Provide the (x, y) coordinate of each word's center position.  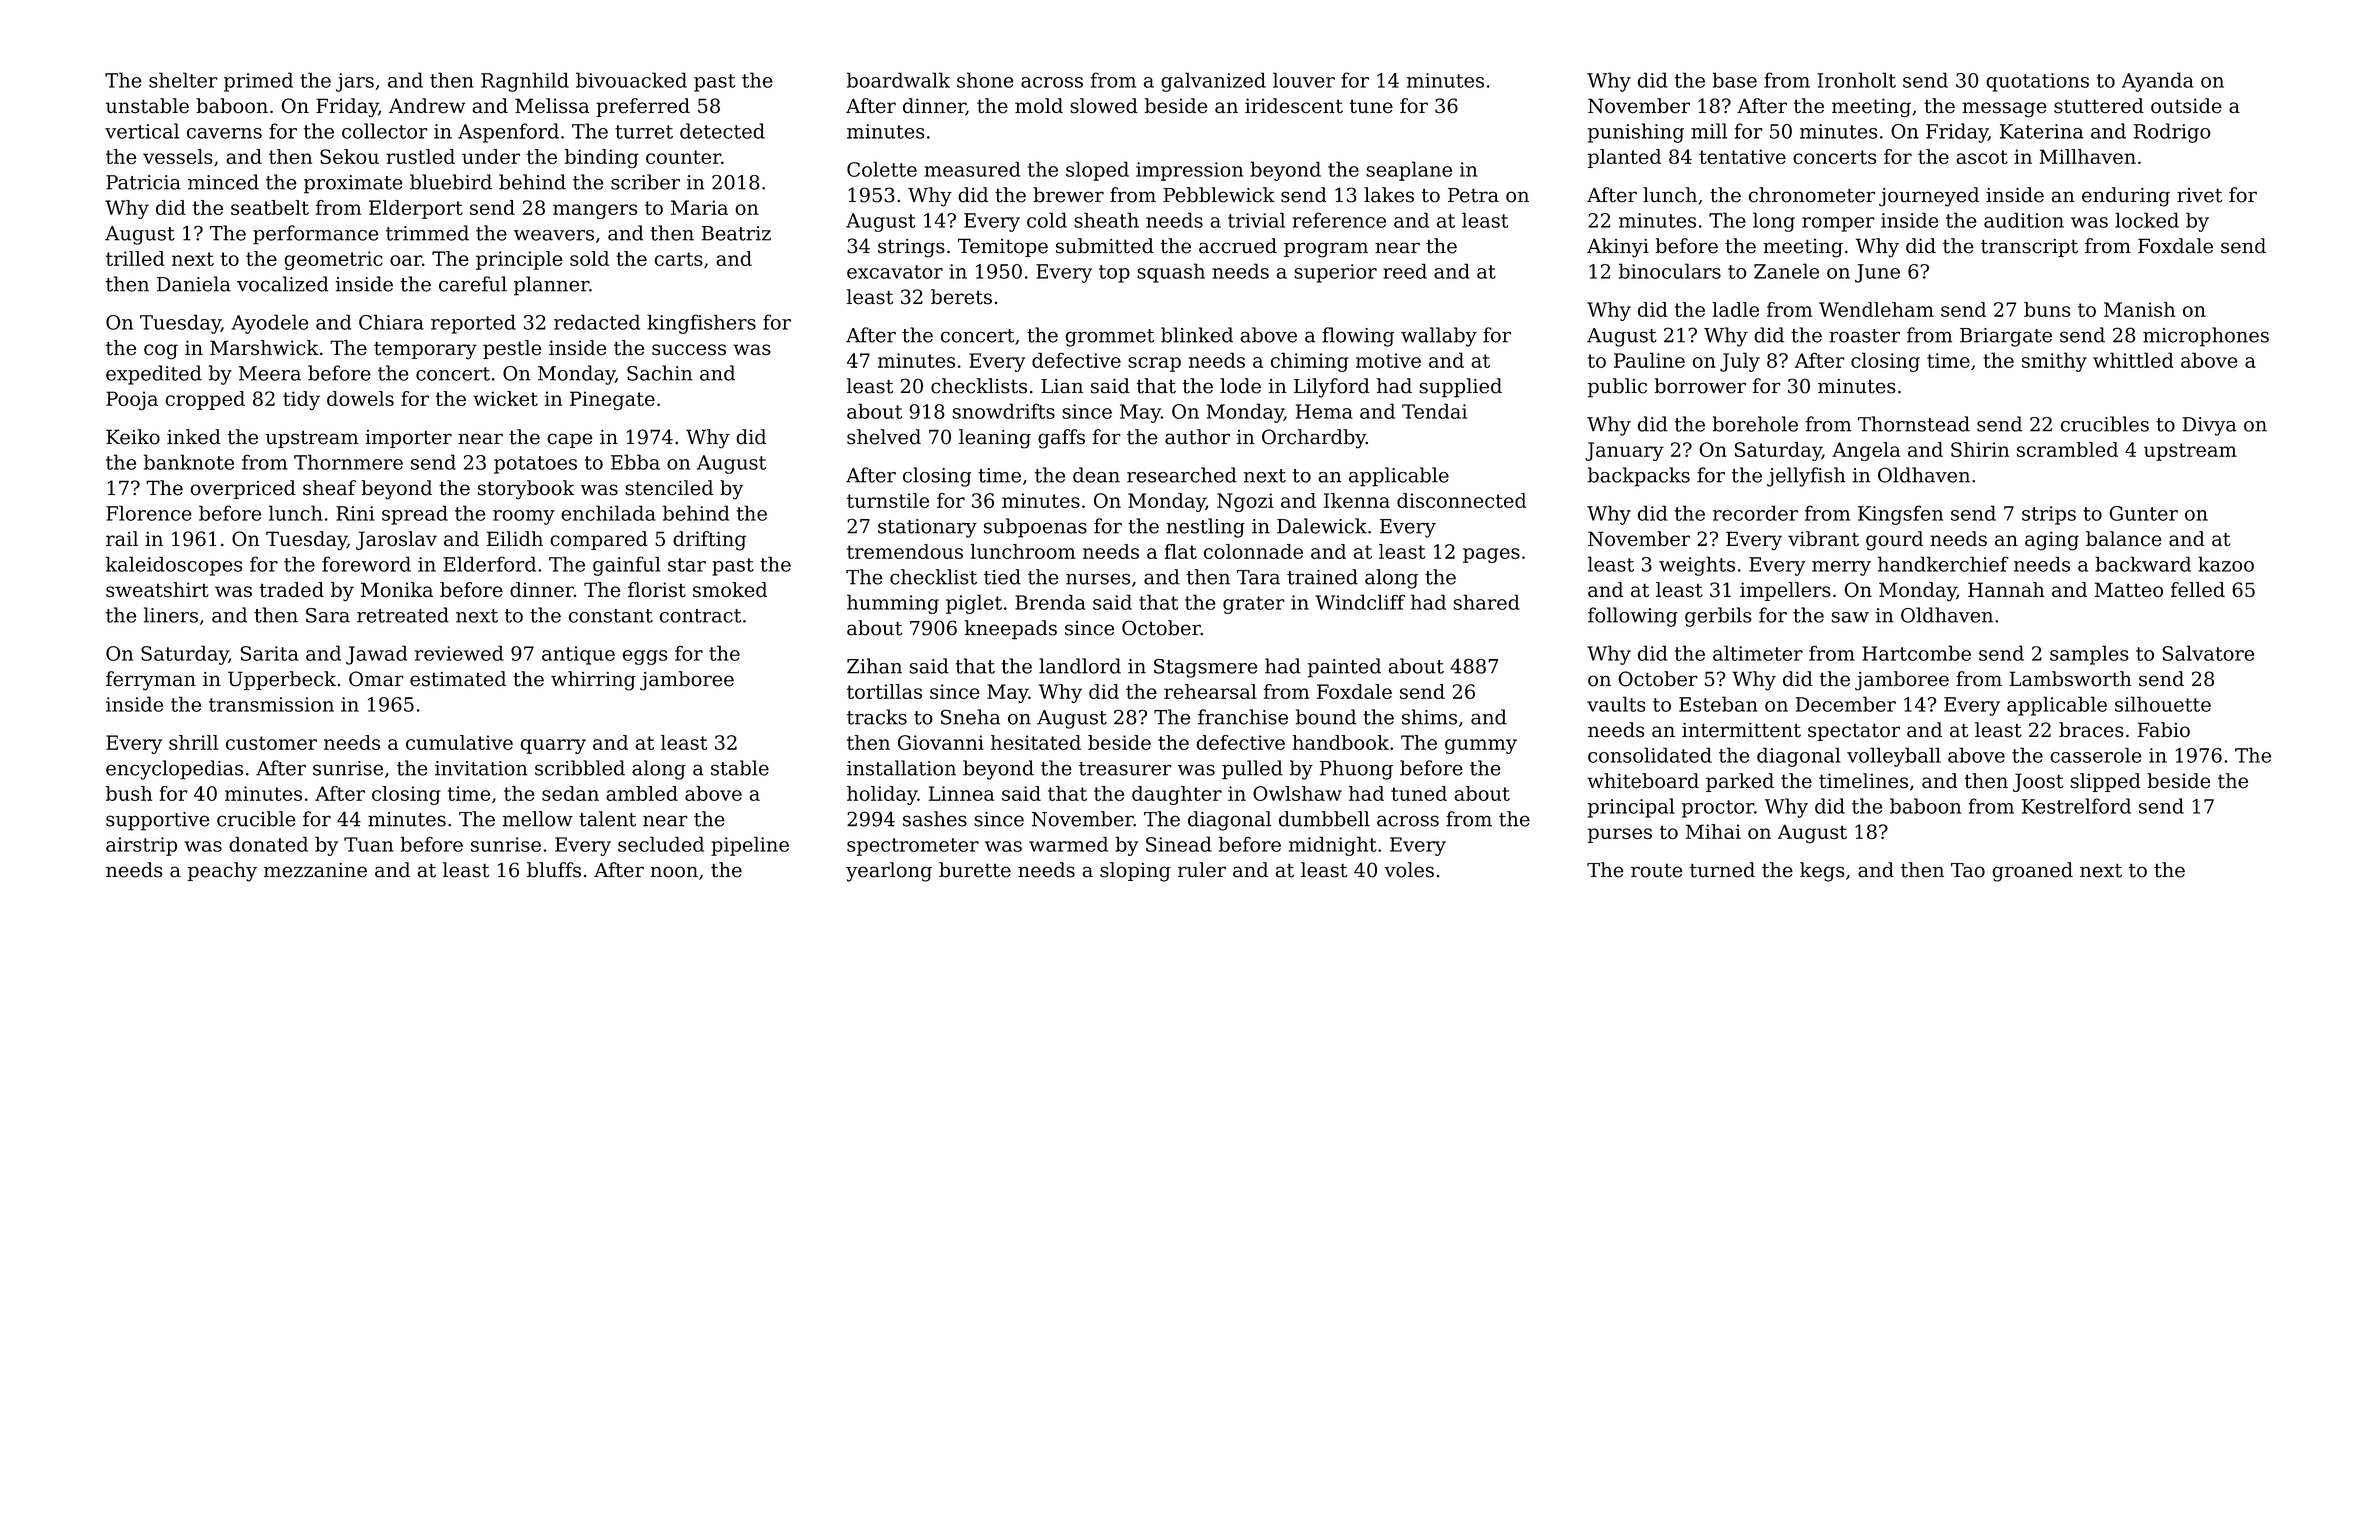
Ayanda (2158, 82)
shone (985, 80)
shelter (183, 80)
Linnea (961, 793)
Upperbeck (282, 680)
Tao (1968, 870)
